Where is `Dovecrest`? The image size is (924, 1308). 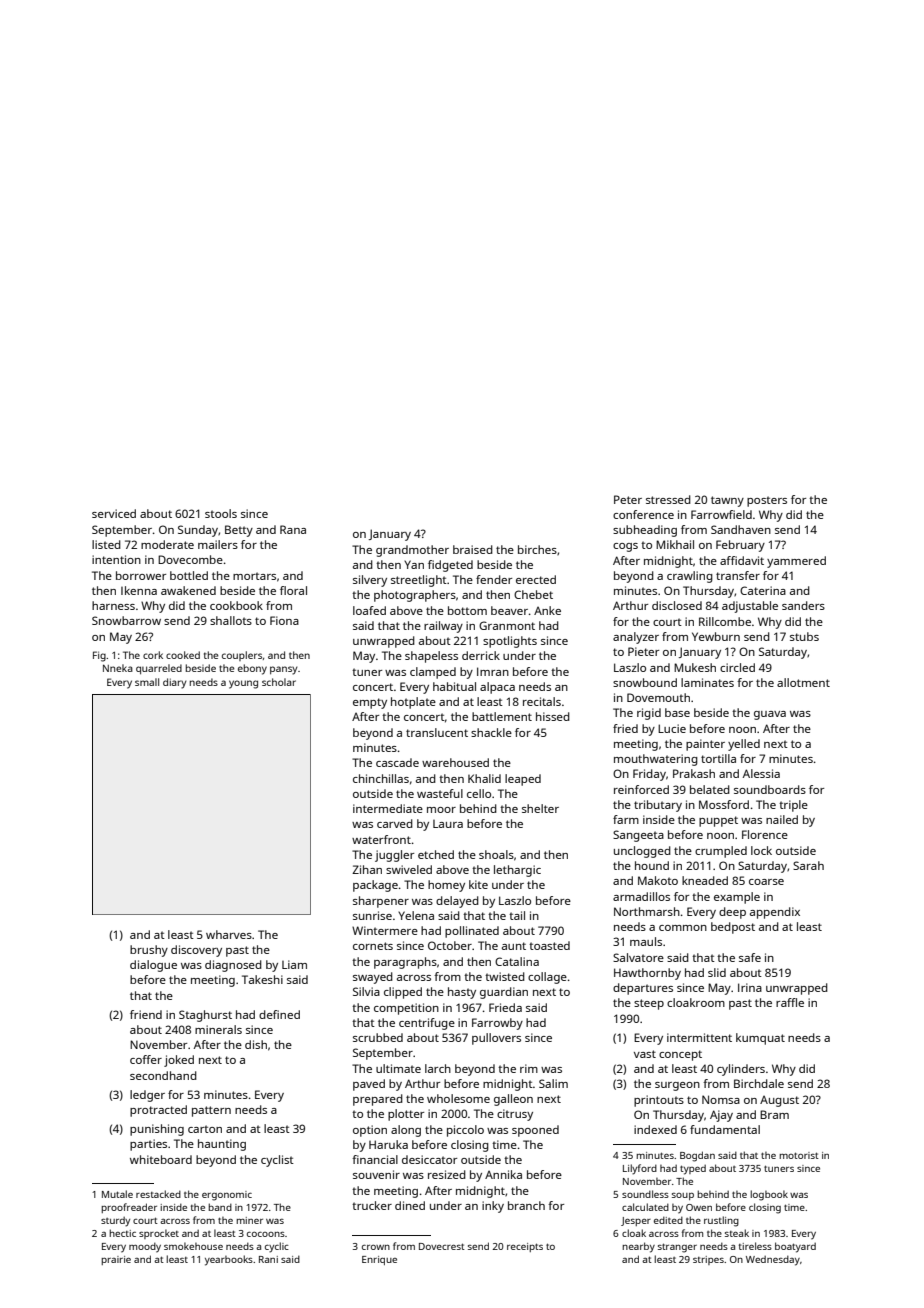 Dovecrest is located at coordinates (442, 1246).
